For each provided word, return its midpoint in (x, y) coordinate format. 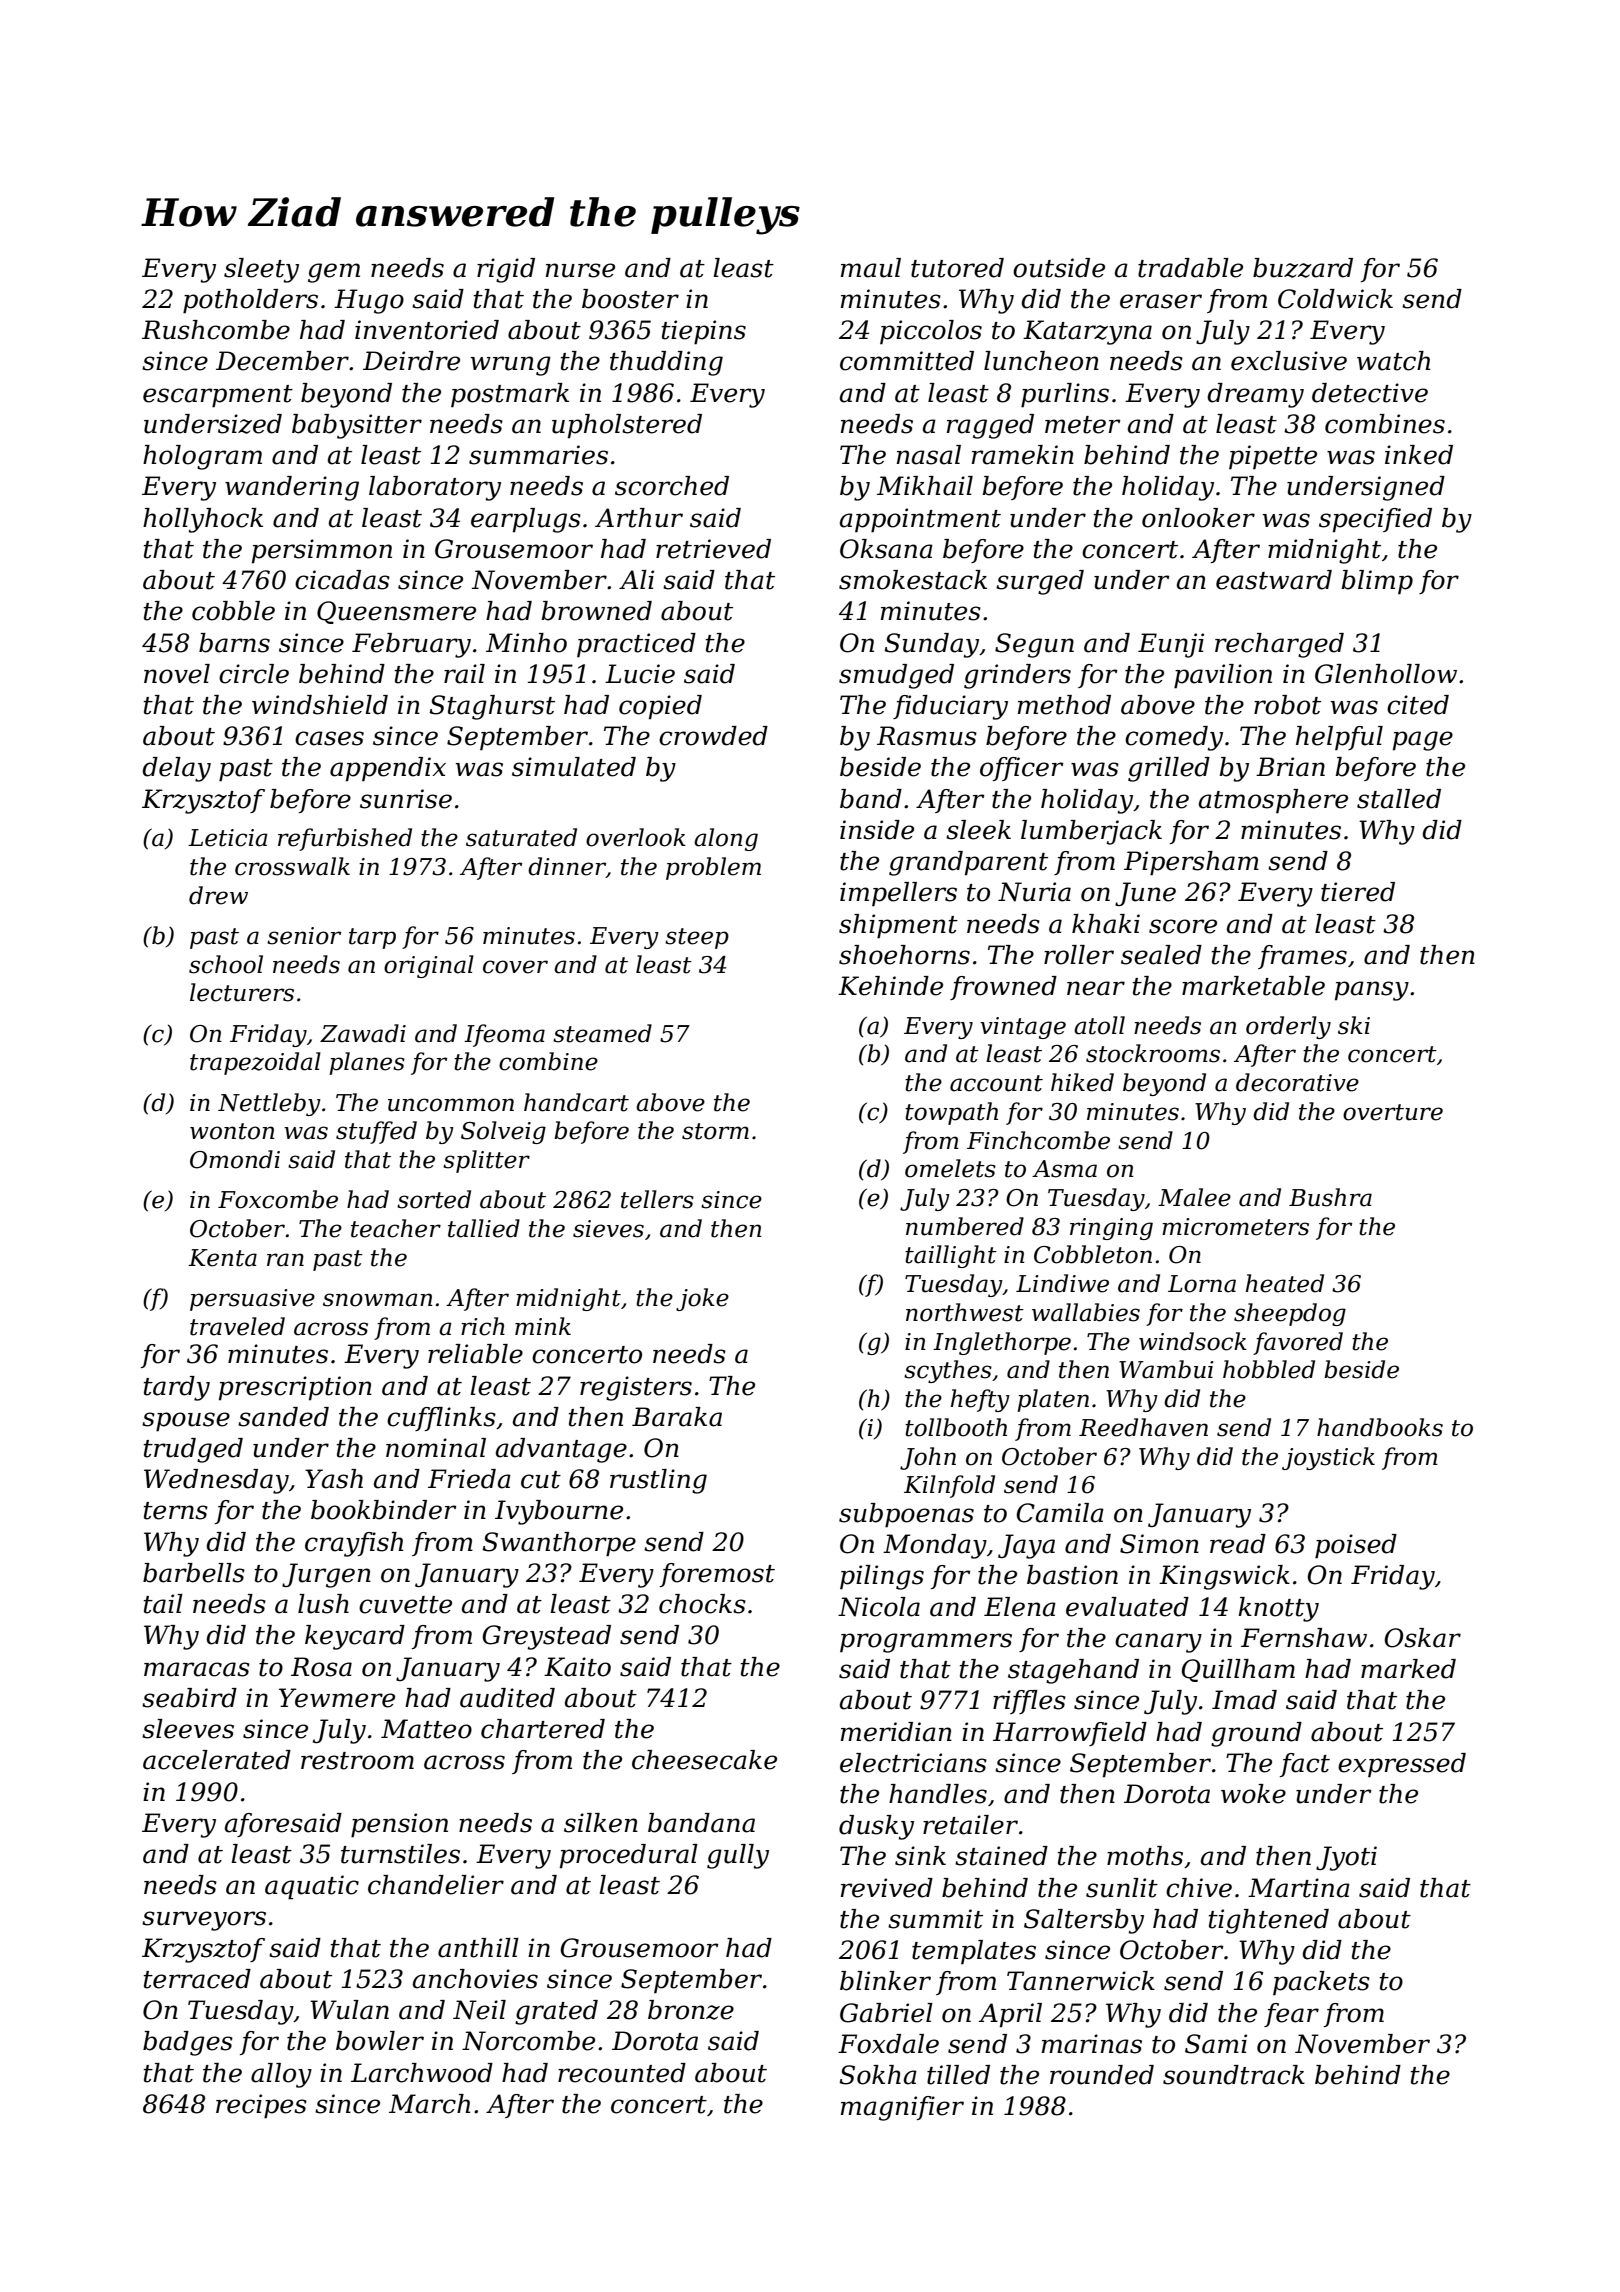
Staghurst (492, 707)
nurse (580, 270)
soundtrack (1234, 2075)
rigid (506, 270)
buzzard (1303, 268)
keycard (355, 1637)
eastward (1274, 580)
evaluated (1127, 1607)
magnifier (902, 2108)
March (429, 2104)
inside (877, 830)
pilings (882, 1577)
